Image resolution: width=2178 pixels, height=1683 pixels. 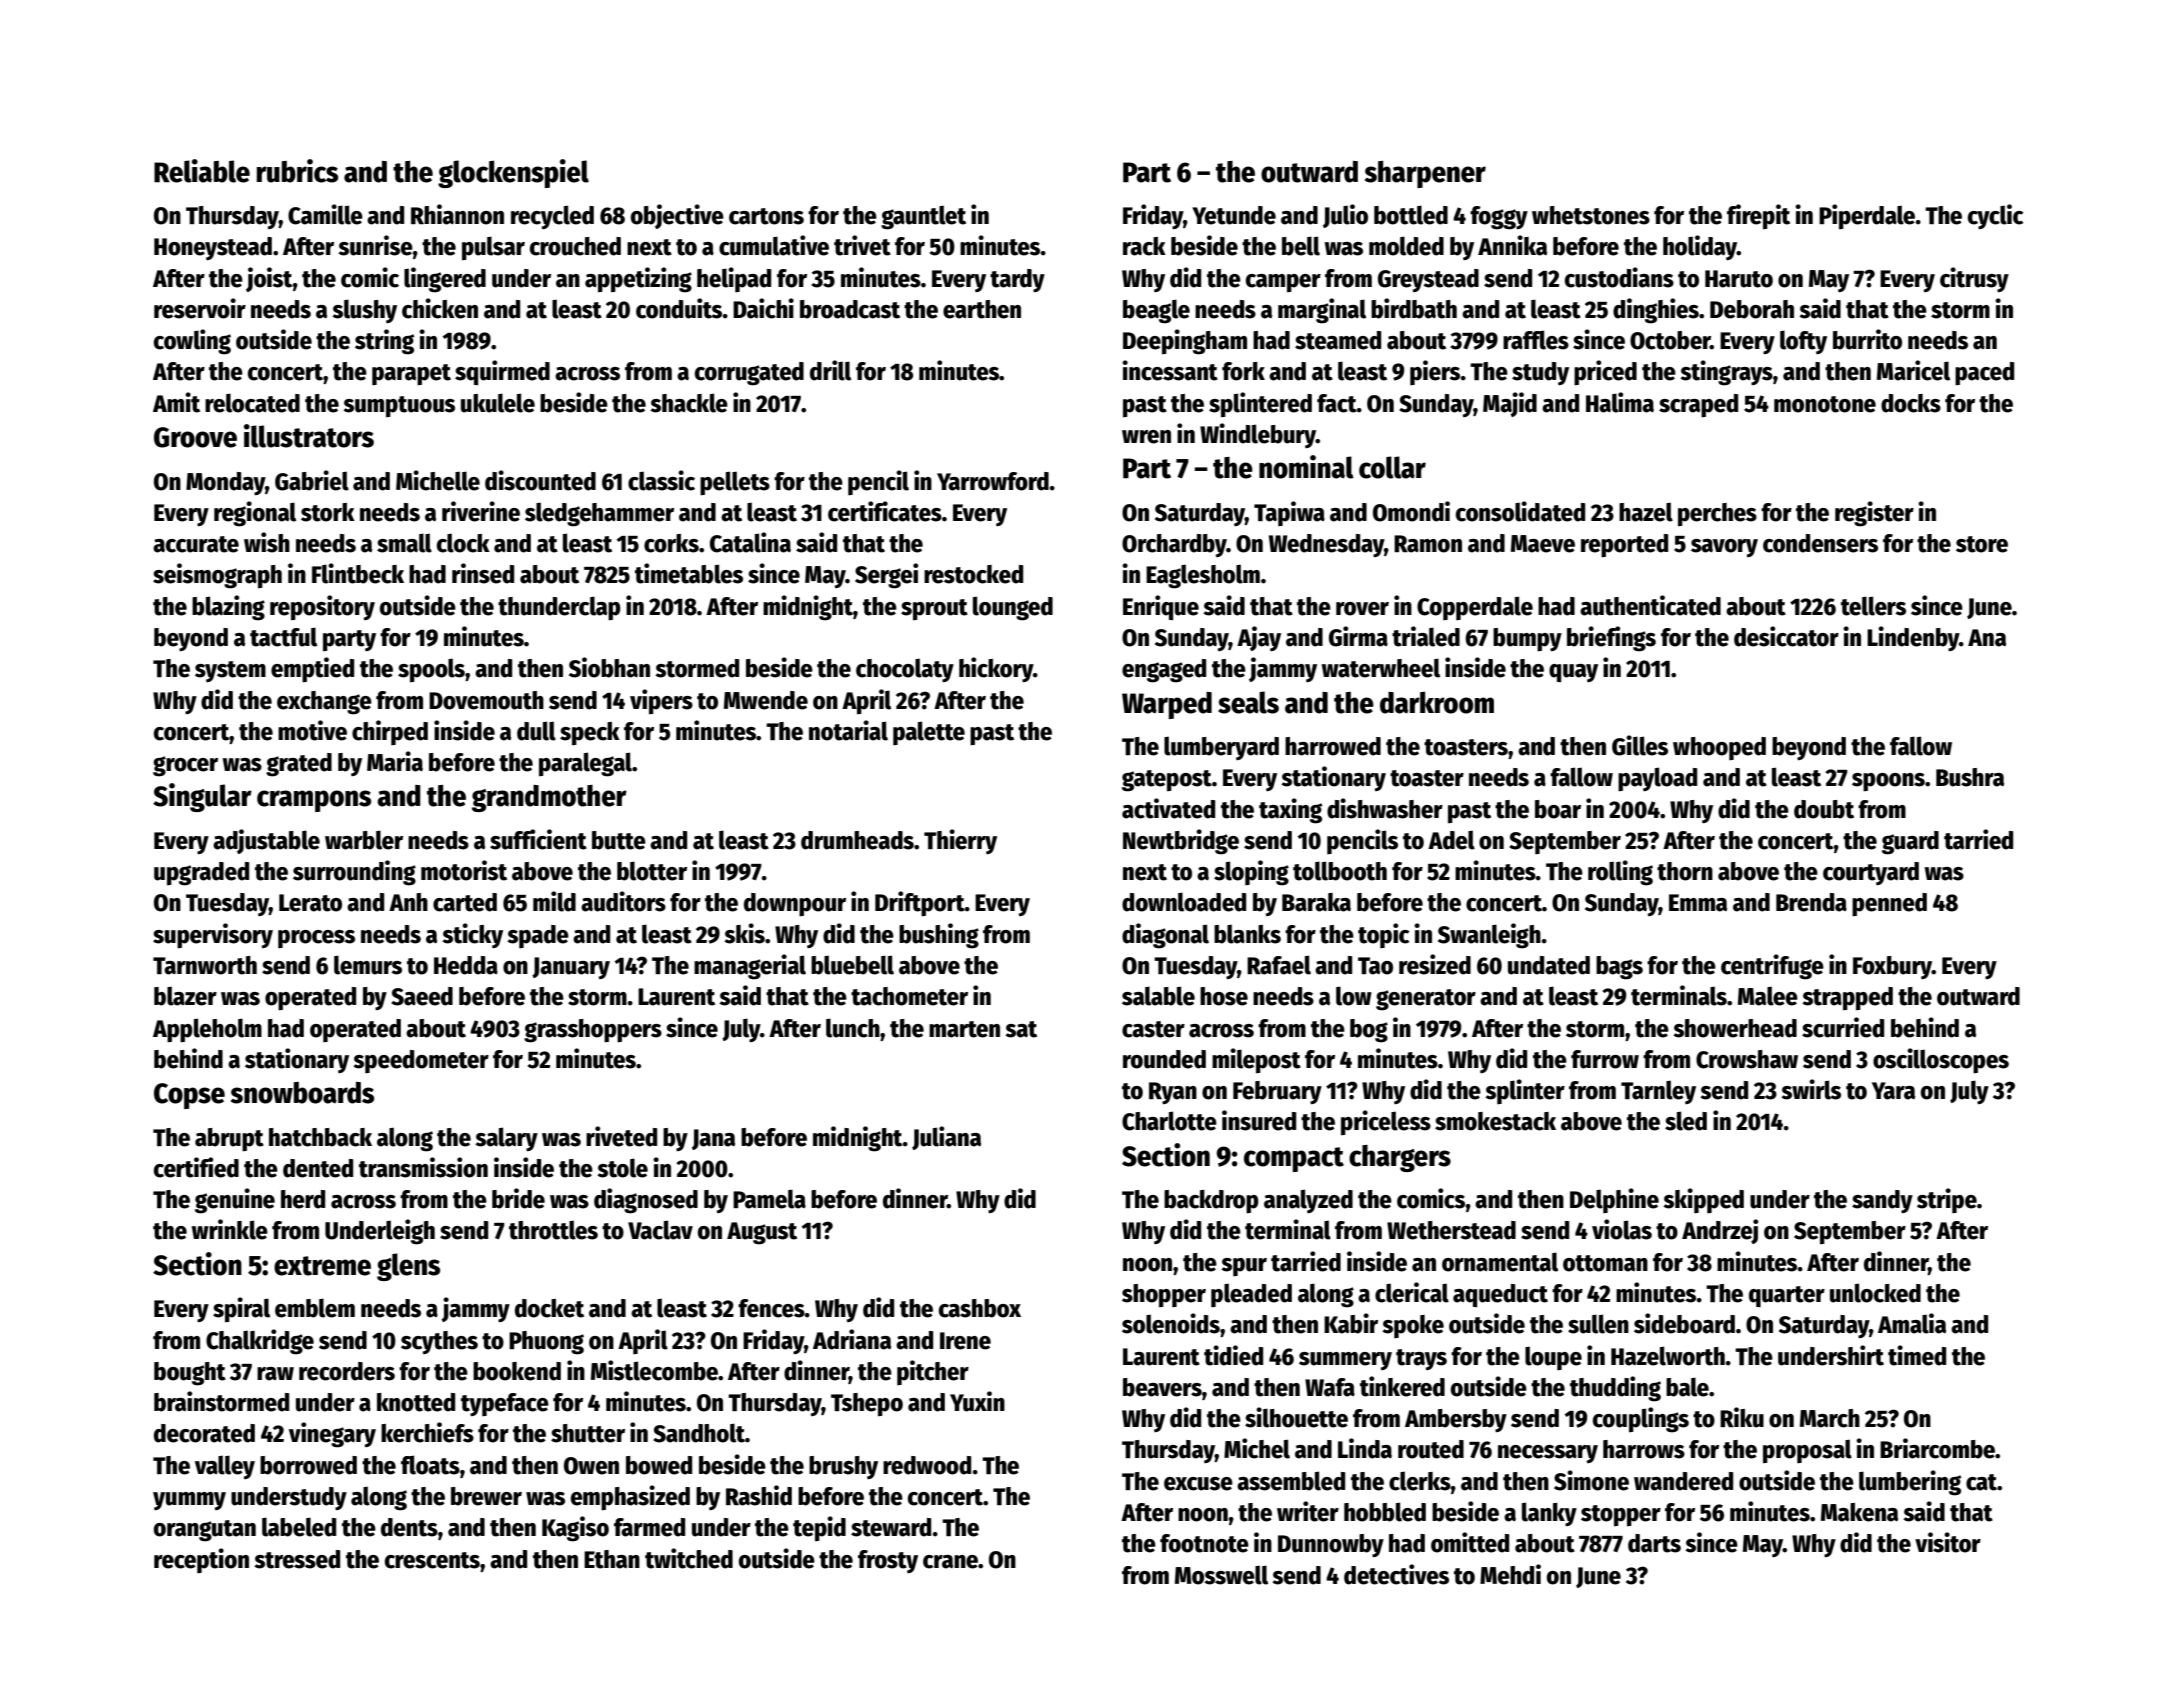 What do you see at coordinates (1221, 1575) in the screenshot?
I see `Mosswell` at bounding box center [1221, 1575].
